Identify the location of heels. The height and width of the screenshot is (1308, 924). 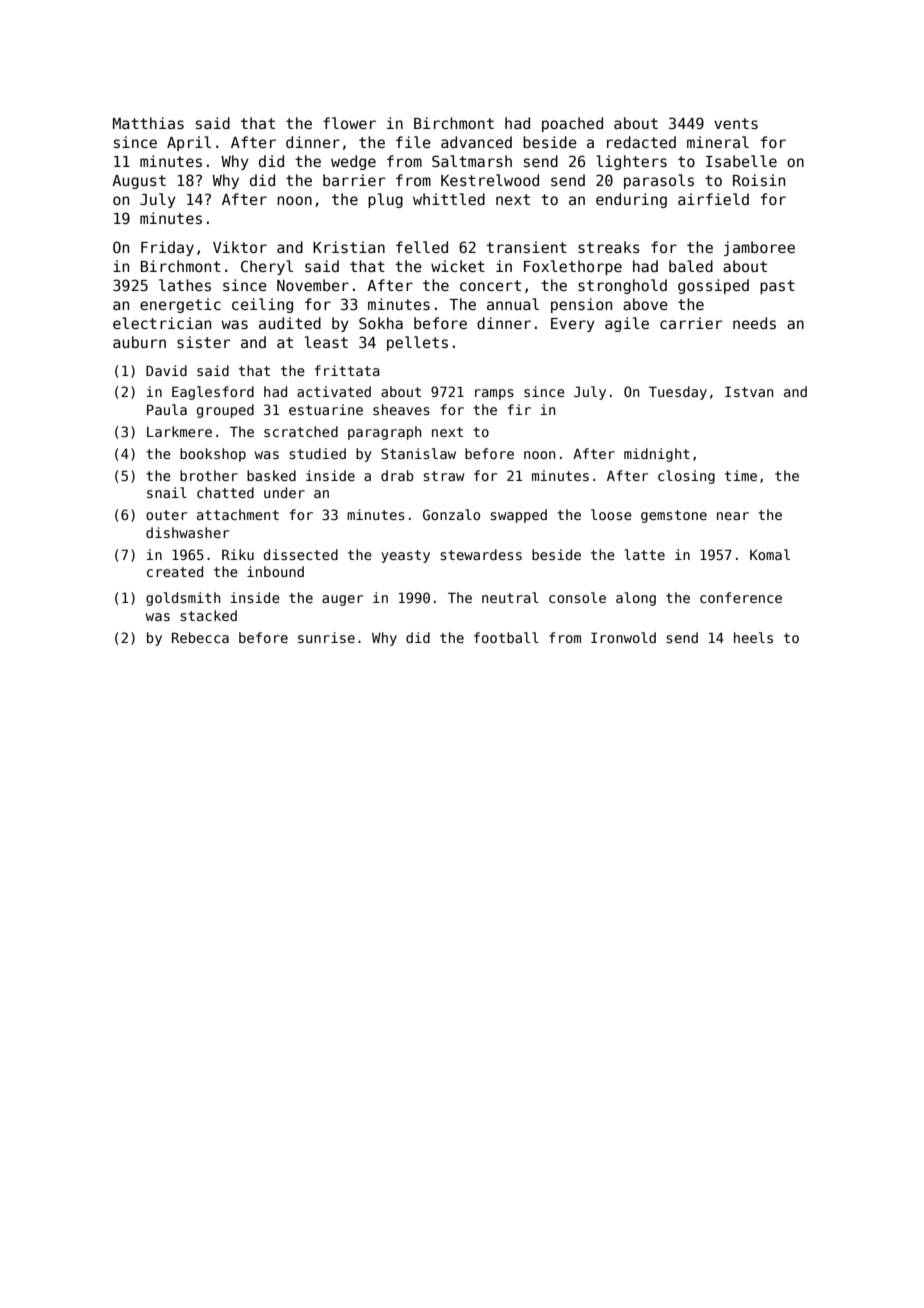
(753, 637).
